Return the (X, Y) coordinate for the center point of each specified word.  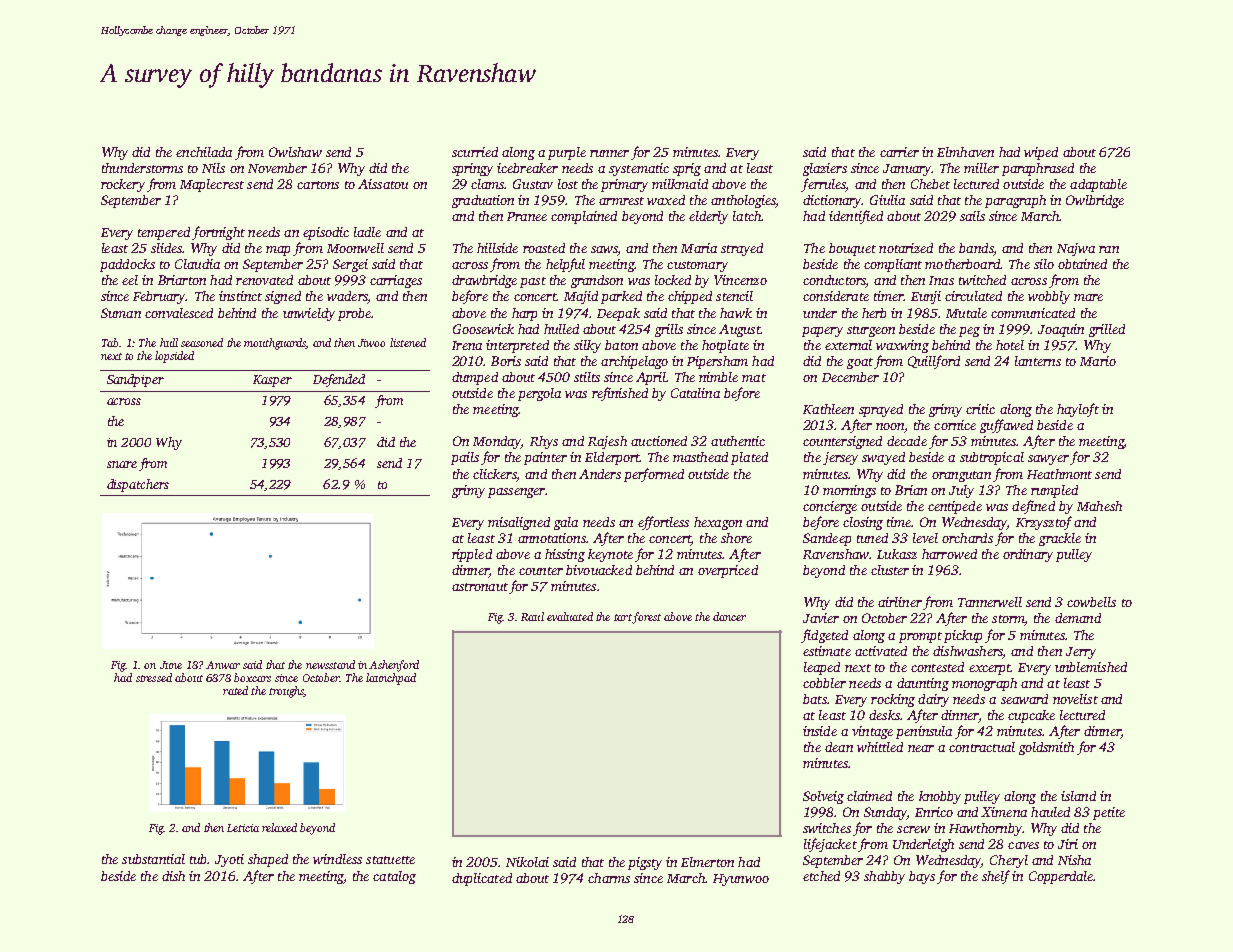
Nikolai (527, 862)
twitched (982, 280)
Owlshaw (295, 152)
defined (1033, 507)
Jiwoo (371, 343)
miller (981, 168)
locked (673, 280)
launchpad (391, 679)
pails (465, 458)
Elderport (612, 458)
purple (567, 153)
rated (235, 690)
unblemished (1091, 667)
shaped (268, 860)
